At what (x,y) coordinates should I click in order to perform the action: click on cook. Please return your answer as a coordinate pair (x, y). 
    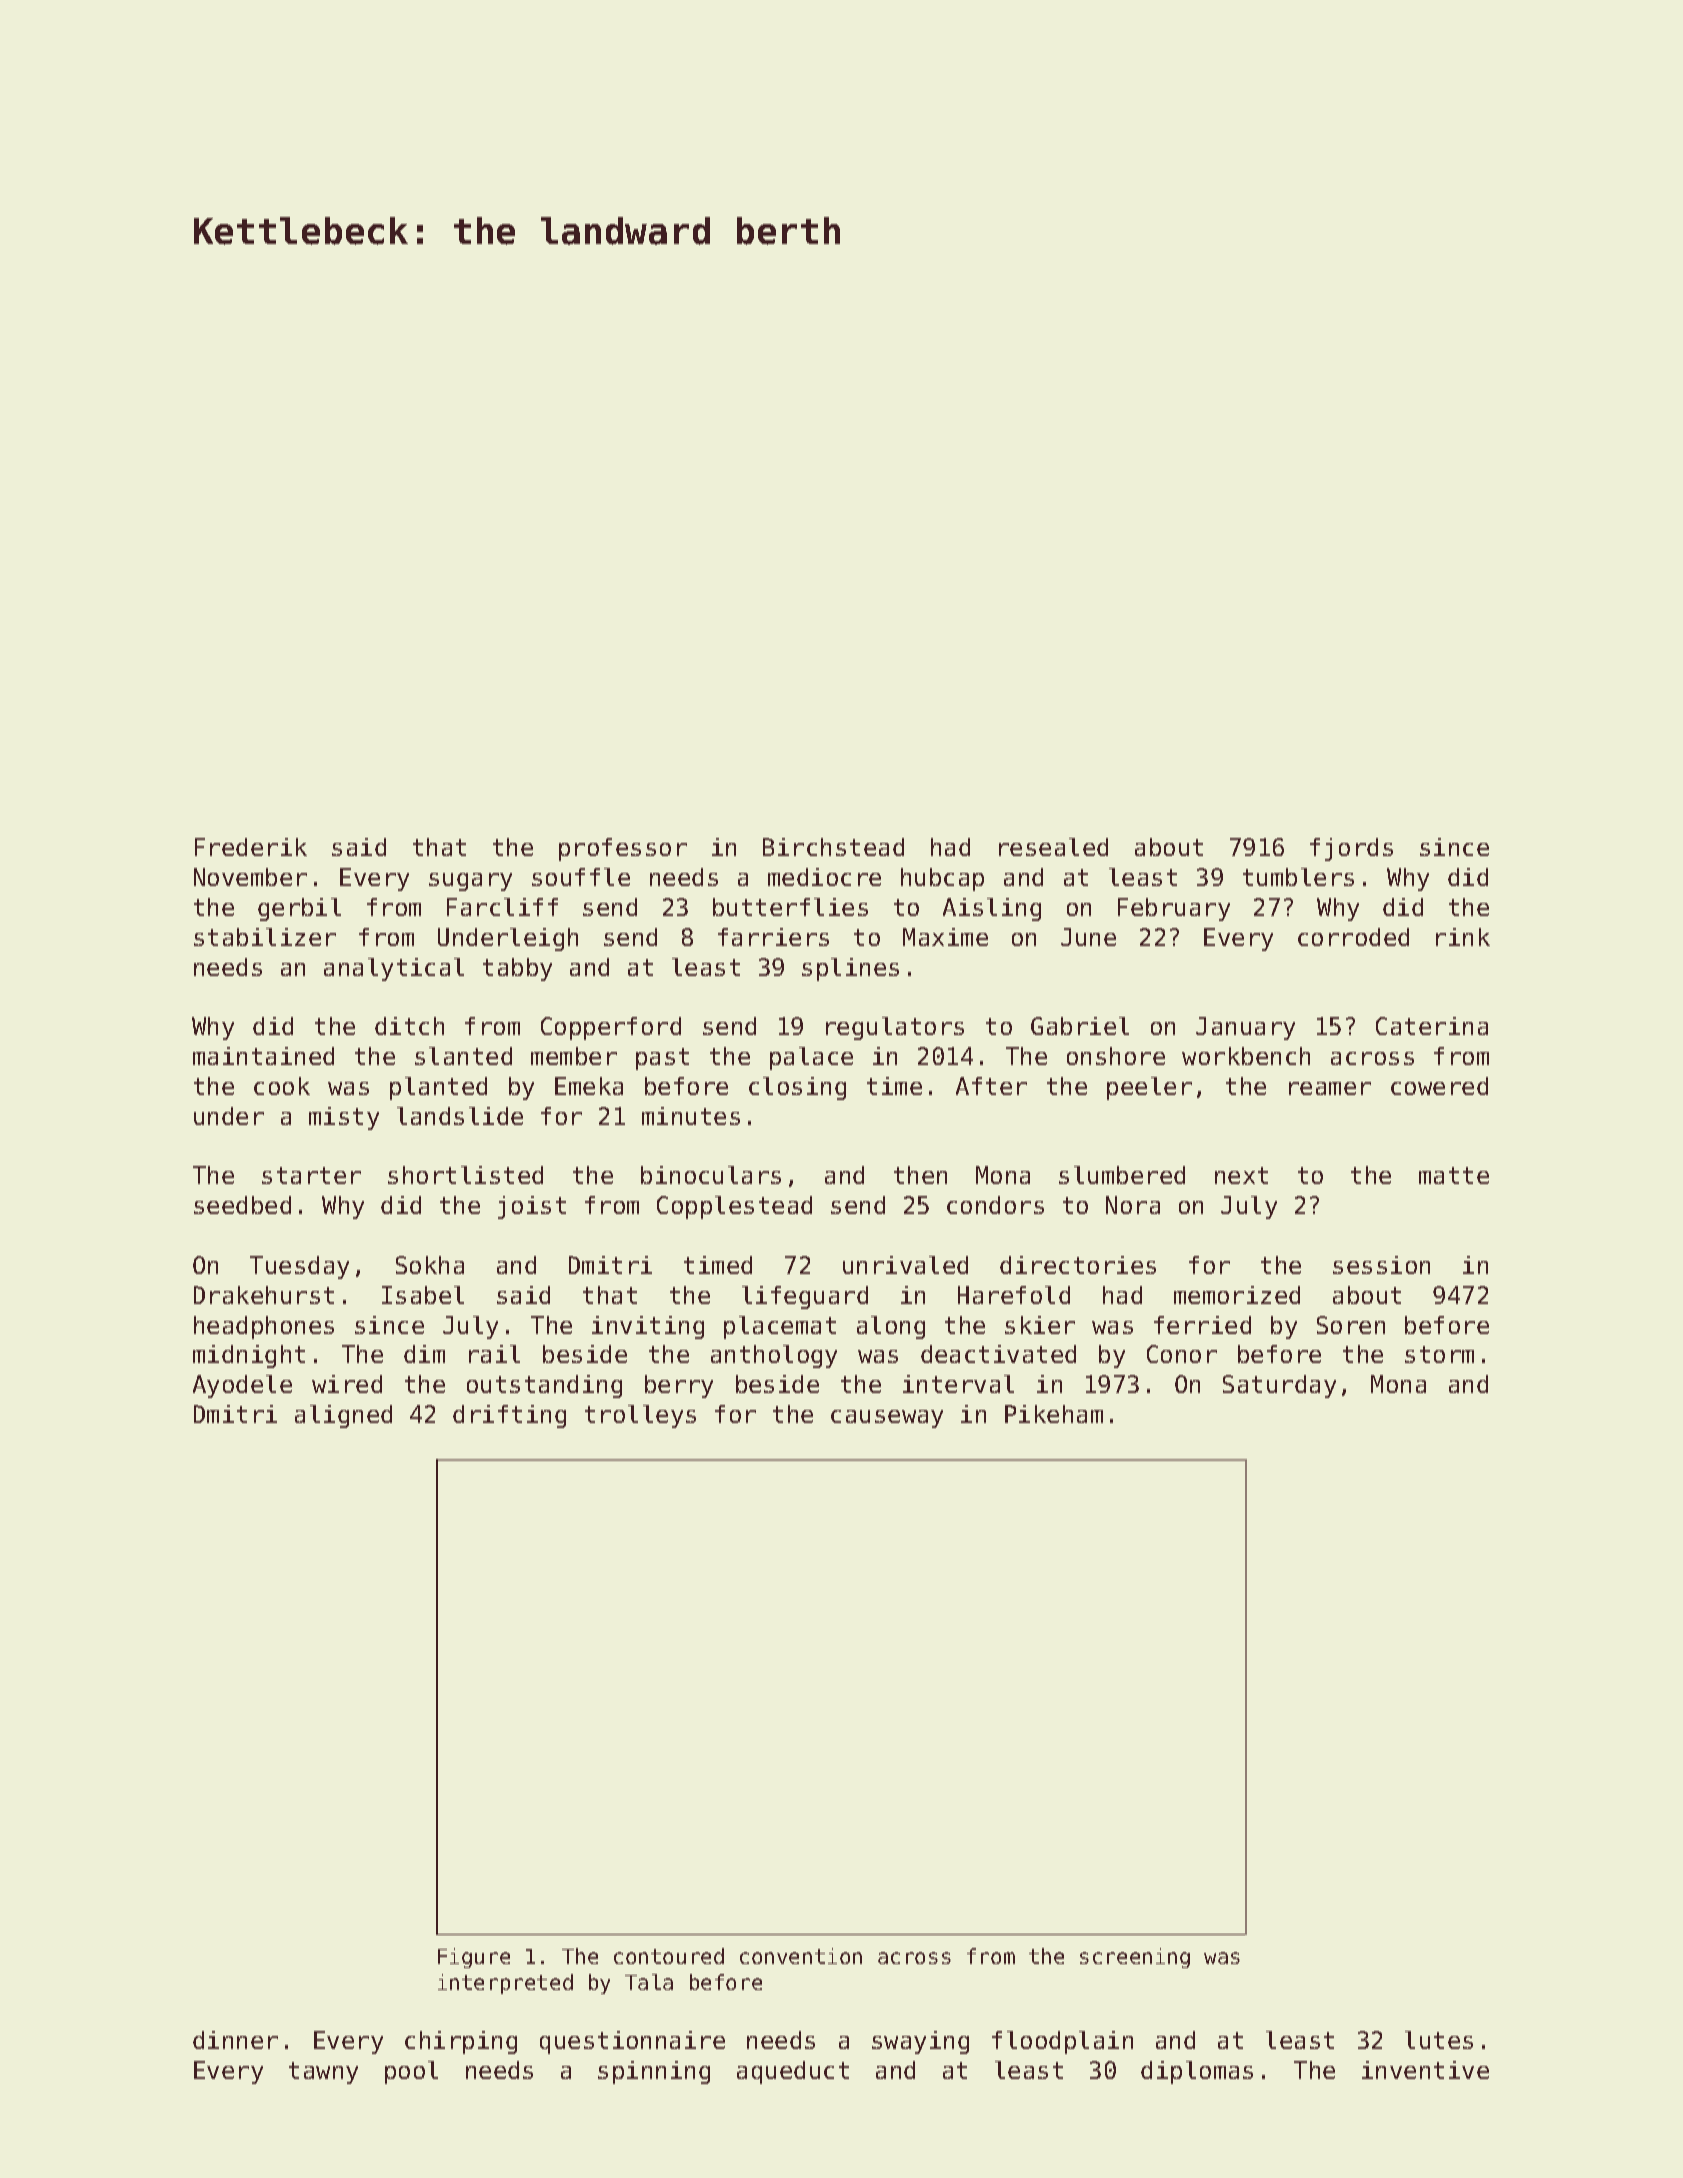
    Looking at the image, I should click on (282, 1086).
